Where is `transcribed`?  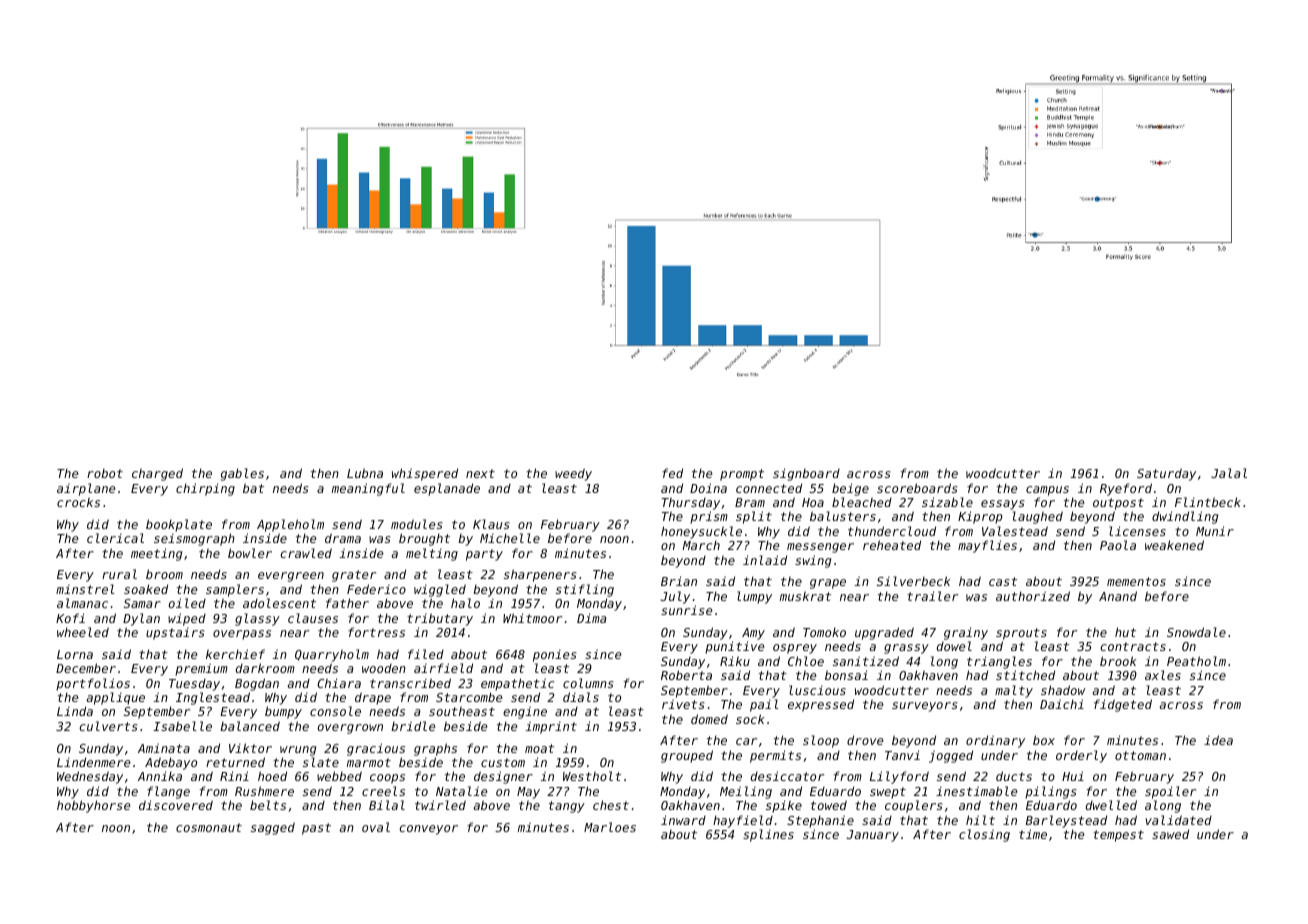 transcribed is located at coordinates (410, 683).
